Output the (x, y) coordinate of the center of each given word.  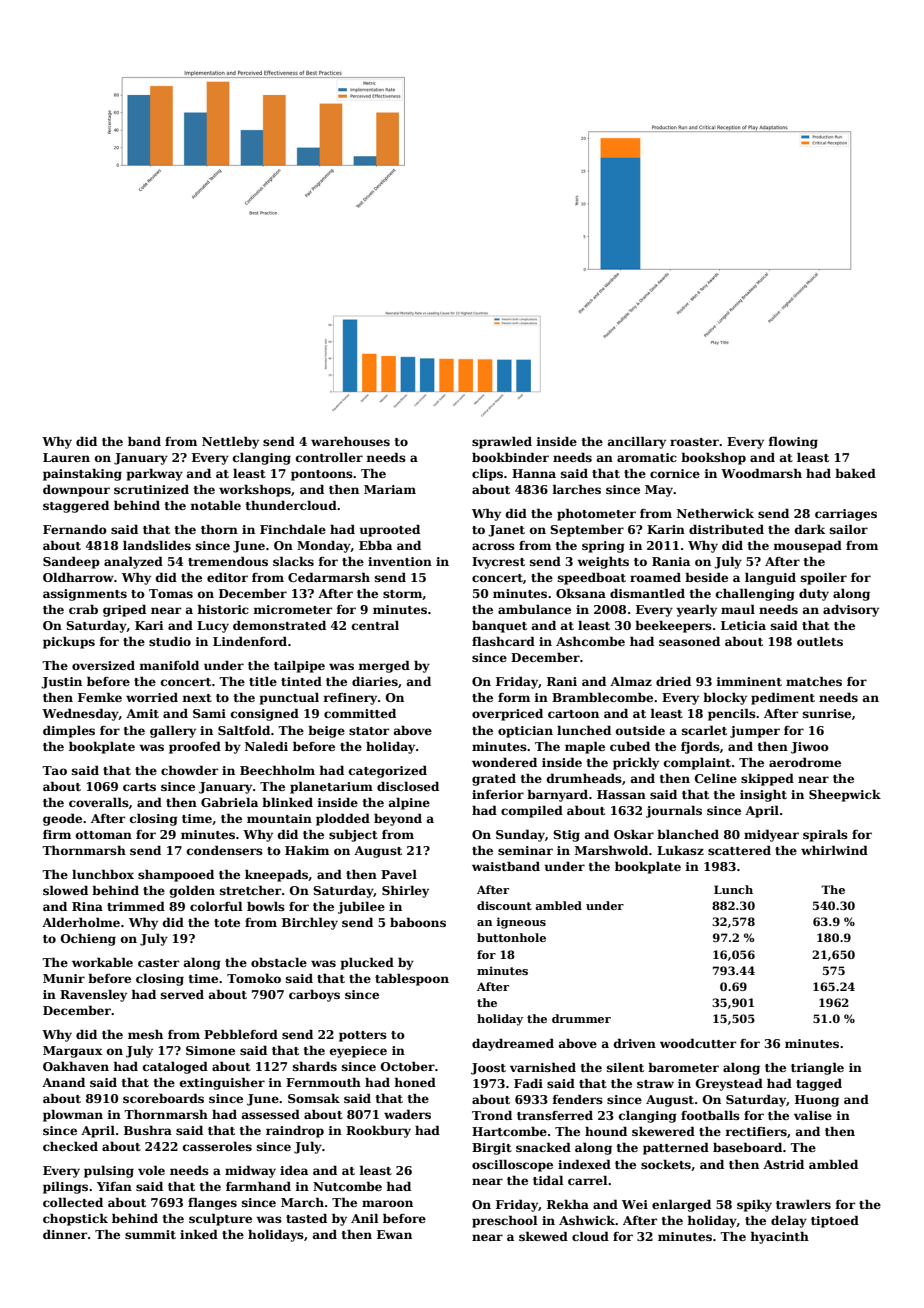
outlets (820, 641)
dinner (65, 1234)
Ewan (394, 1234)
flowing (793, 442)
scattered (739, 850)
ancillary (637, 442)
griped (124, 610)
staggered (76, 506)
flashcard (503, 641)
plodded (343, 819)
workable (102, 962)
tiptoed (835, 1222)
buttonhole (511, 937)
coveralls (99, 802)
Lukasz (680, 850)
